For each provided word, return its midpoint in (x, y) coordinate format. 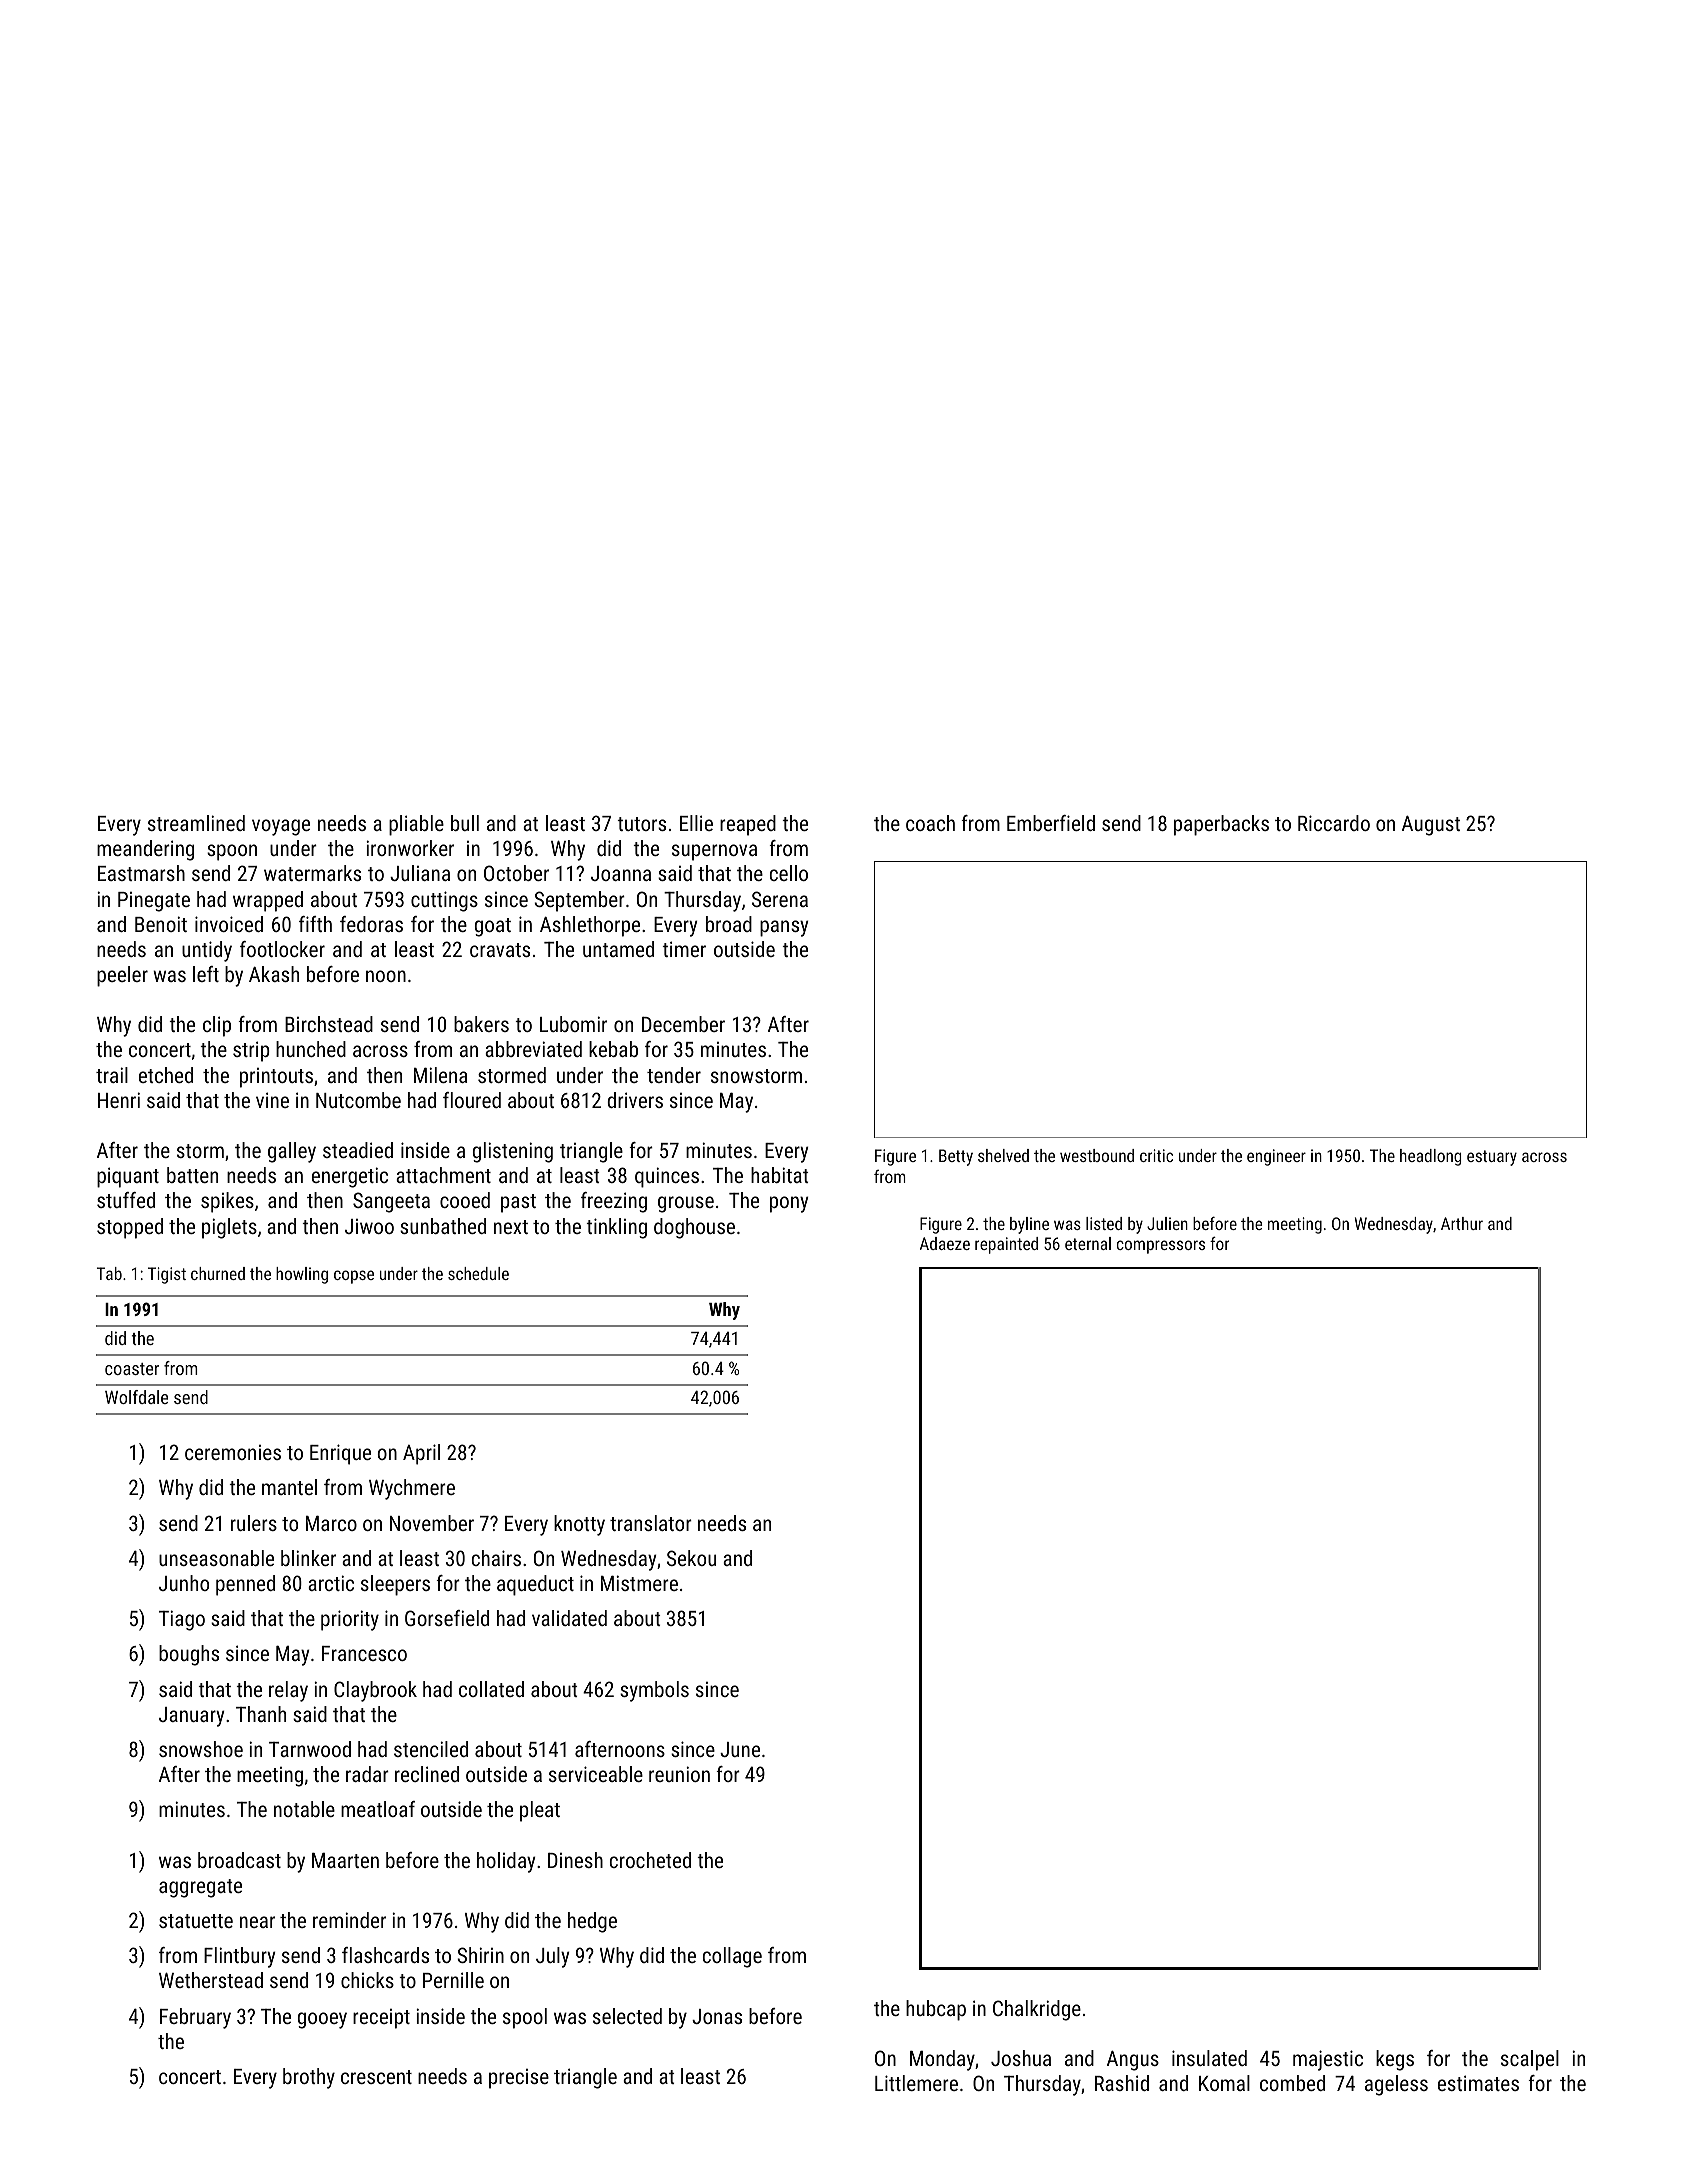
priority (350, 1620)
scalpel (1530, 2060)
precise (519, 2079)
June (740, 1749)
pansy (784, 928)
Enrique (340, 1454)
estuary (1492, 1158)
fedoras (371, 924)
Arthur (1462, 1223)
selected (627, 2016)
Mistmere (639, 1583)
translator (651, 1523)
